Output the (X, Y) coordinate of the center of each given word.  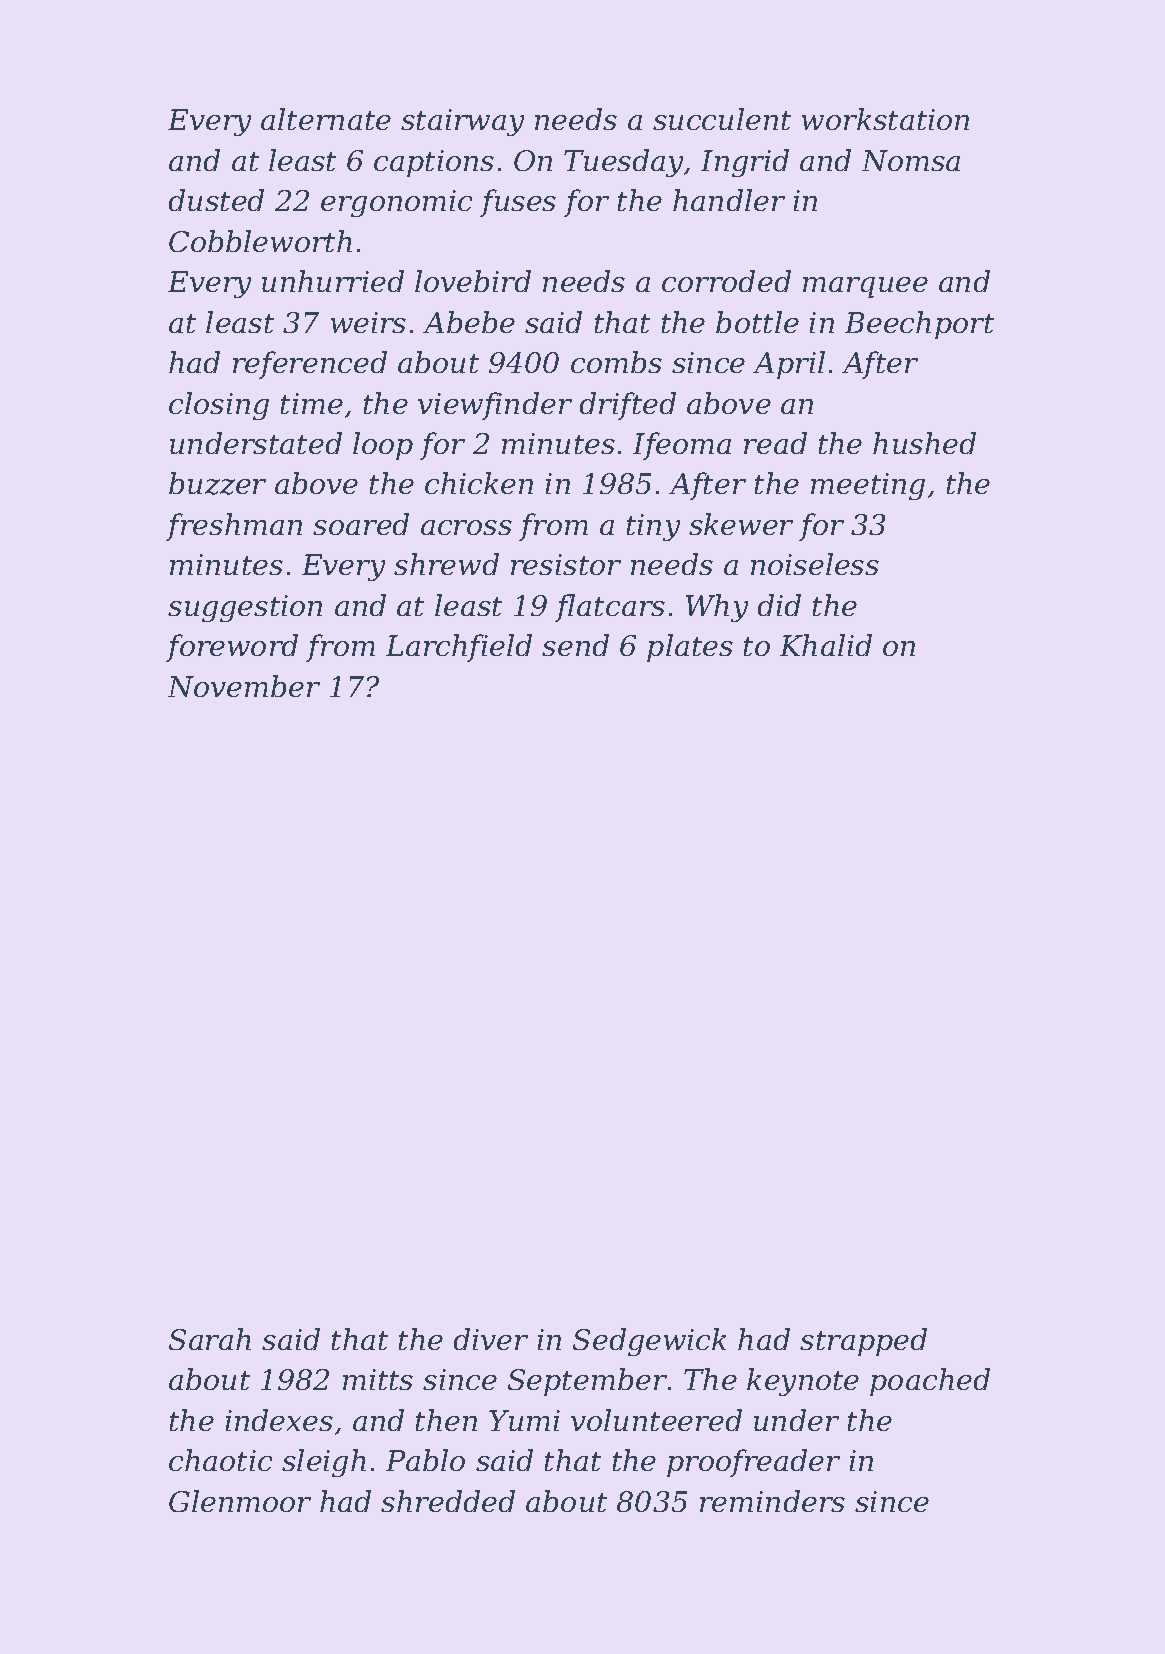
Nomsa (911, 160)
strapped (863, 1342)
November (244, 686)
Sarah (210, 1339)
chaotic (220, 1460)
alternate (326, 119)
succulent (722, 119)
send (575, 645)
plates (690, 648)
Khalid (826, 645)
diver (491, 1339)
